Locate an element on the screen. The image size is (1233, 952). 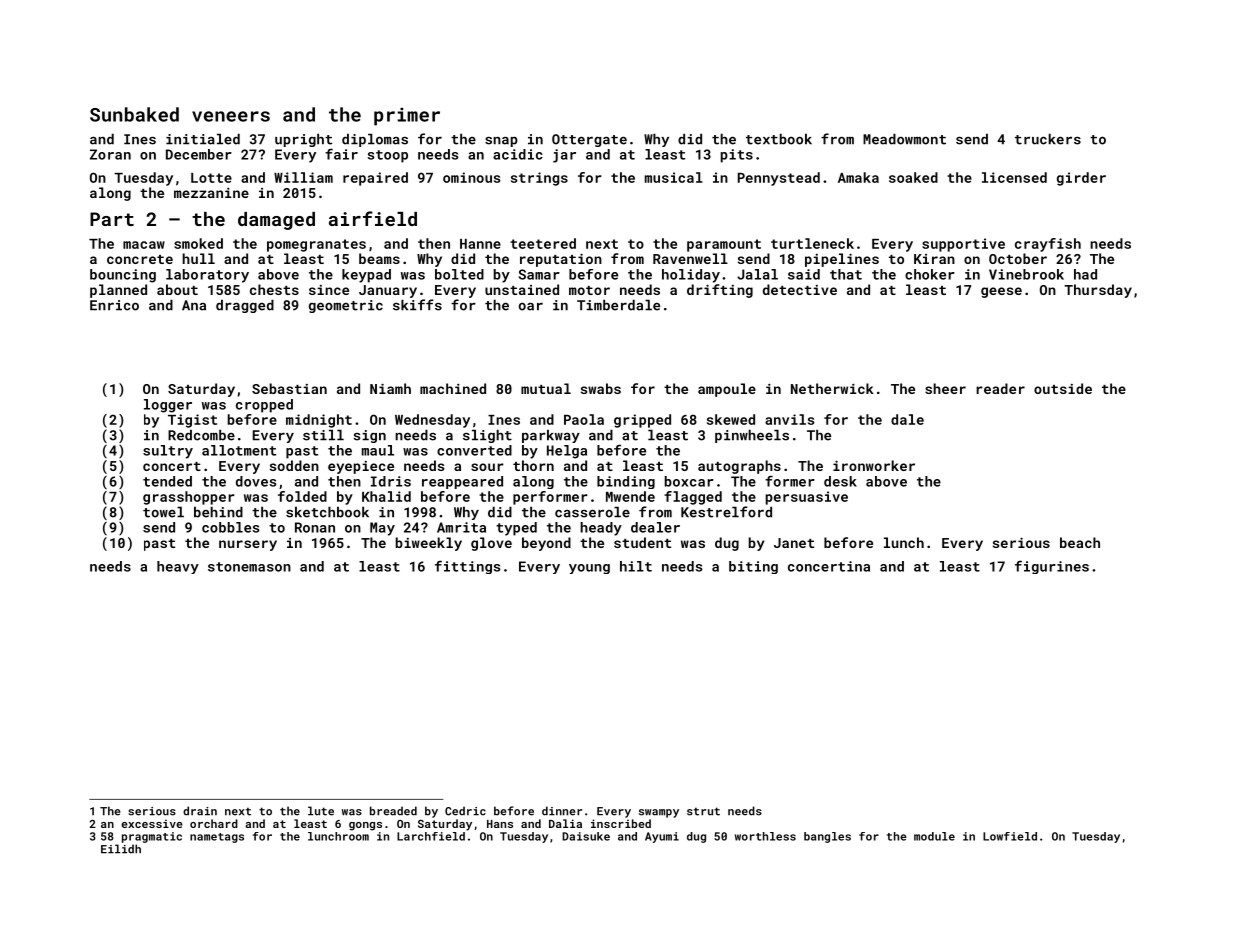
Lowfield is located at coordinates (1010, 836).
